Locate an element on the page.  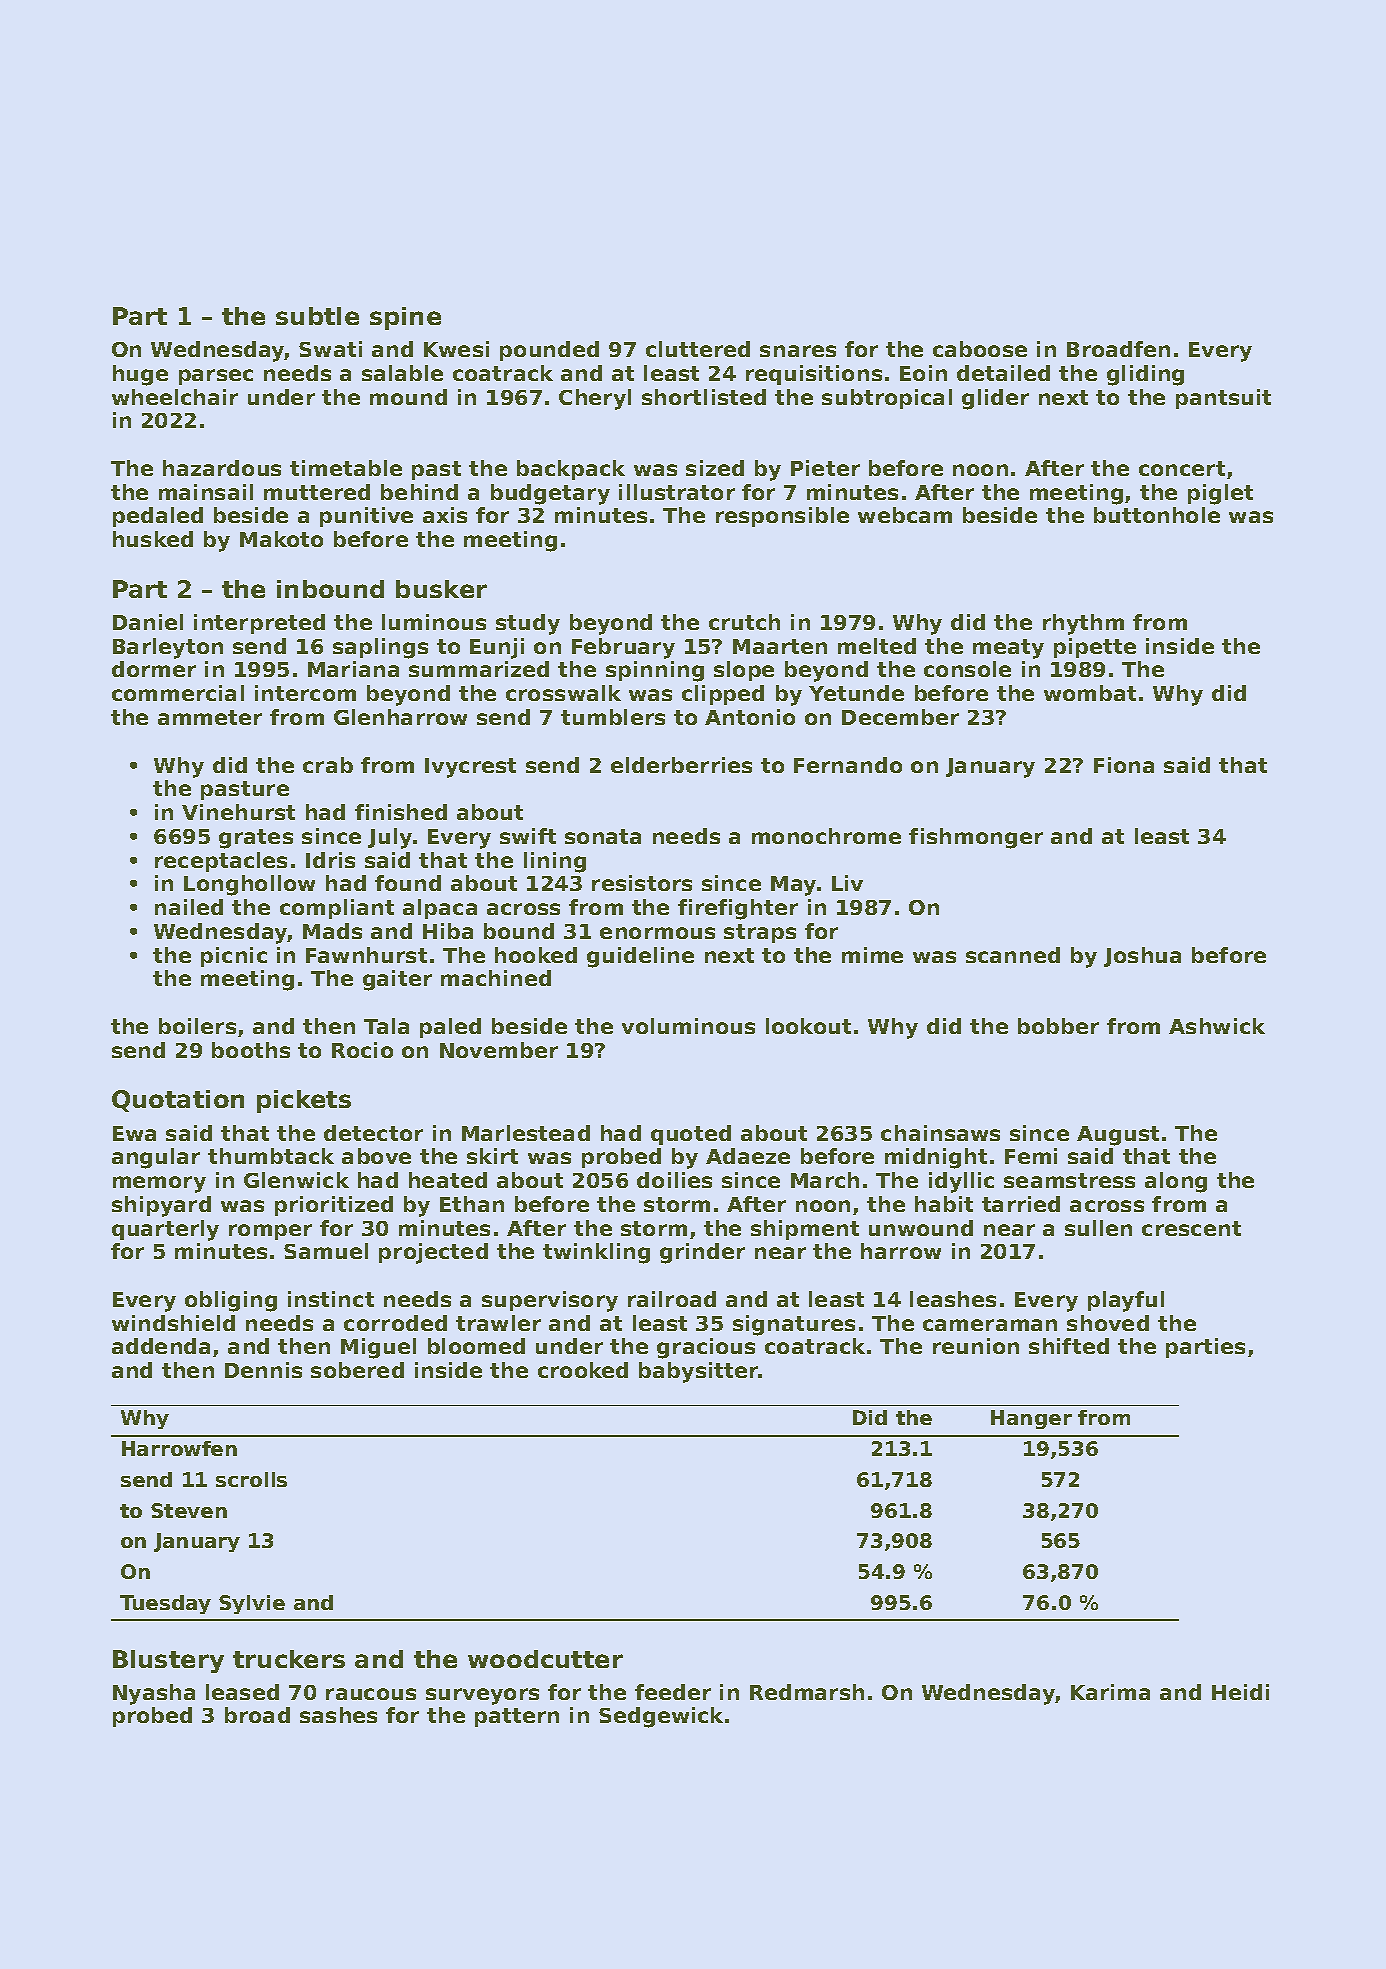
Vinehurst is located at coordinates (238, 812).
